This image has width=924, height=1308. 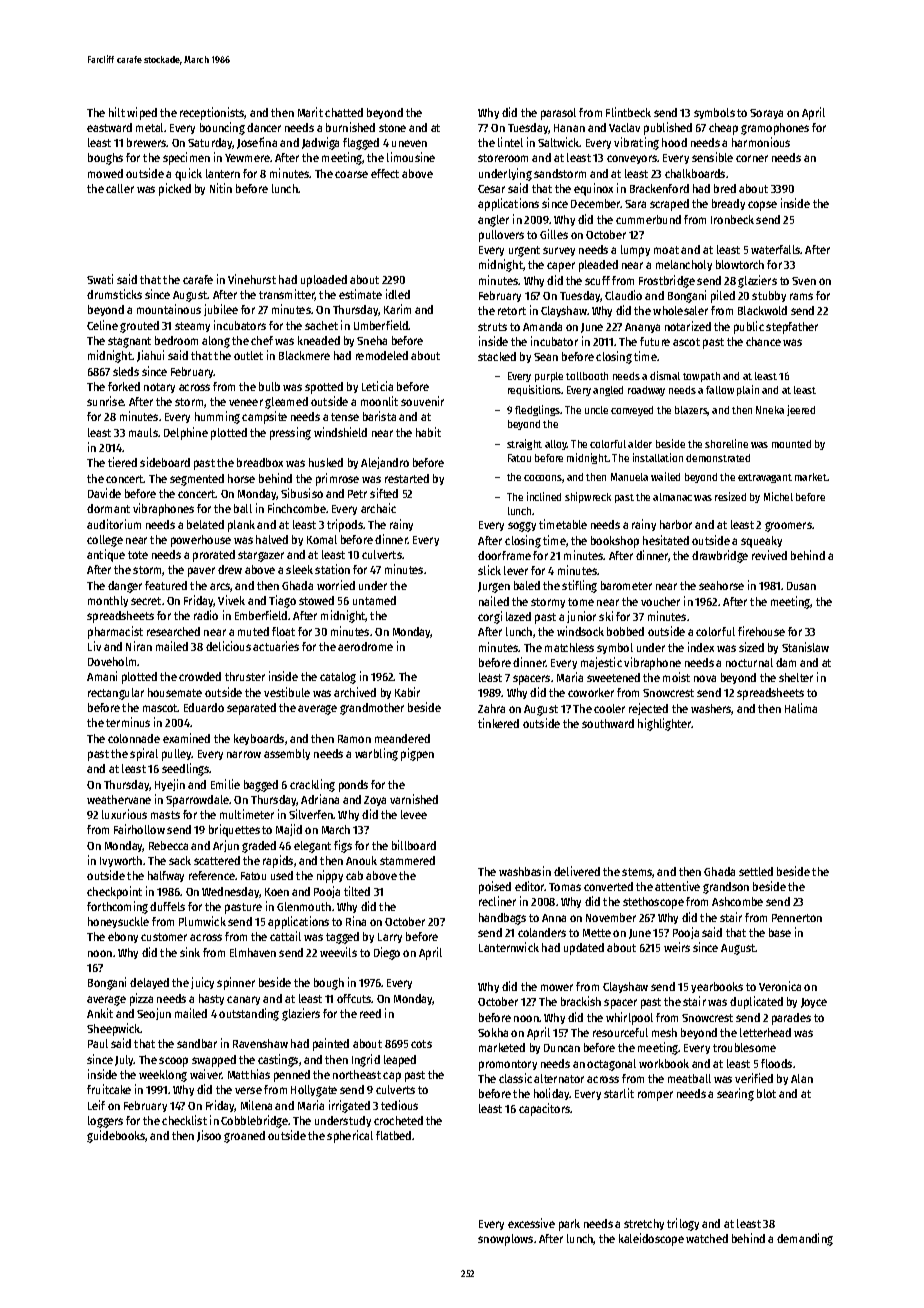 I want to click on Soraya, so click(x=766, y=114).
